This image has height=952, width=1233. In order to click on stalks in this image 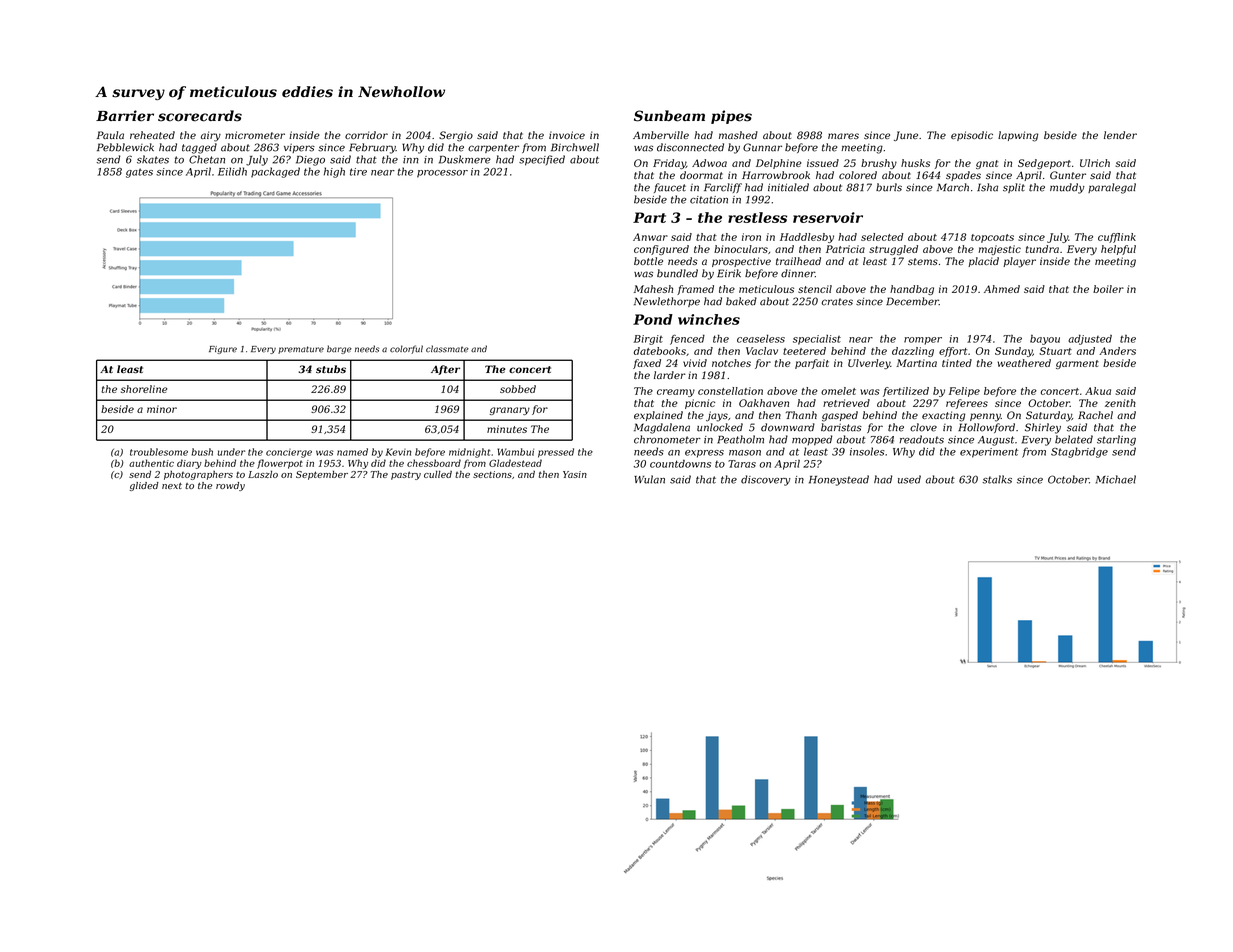, I will do `click(997, 479)`.
